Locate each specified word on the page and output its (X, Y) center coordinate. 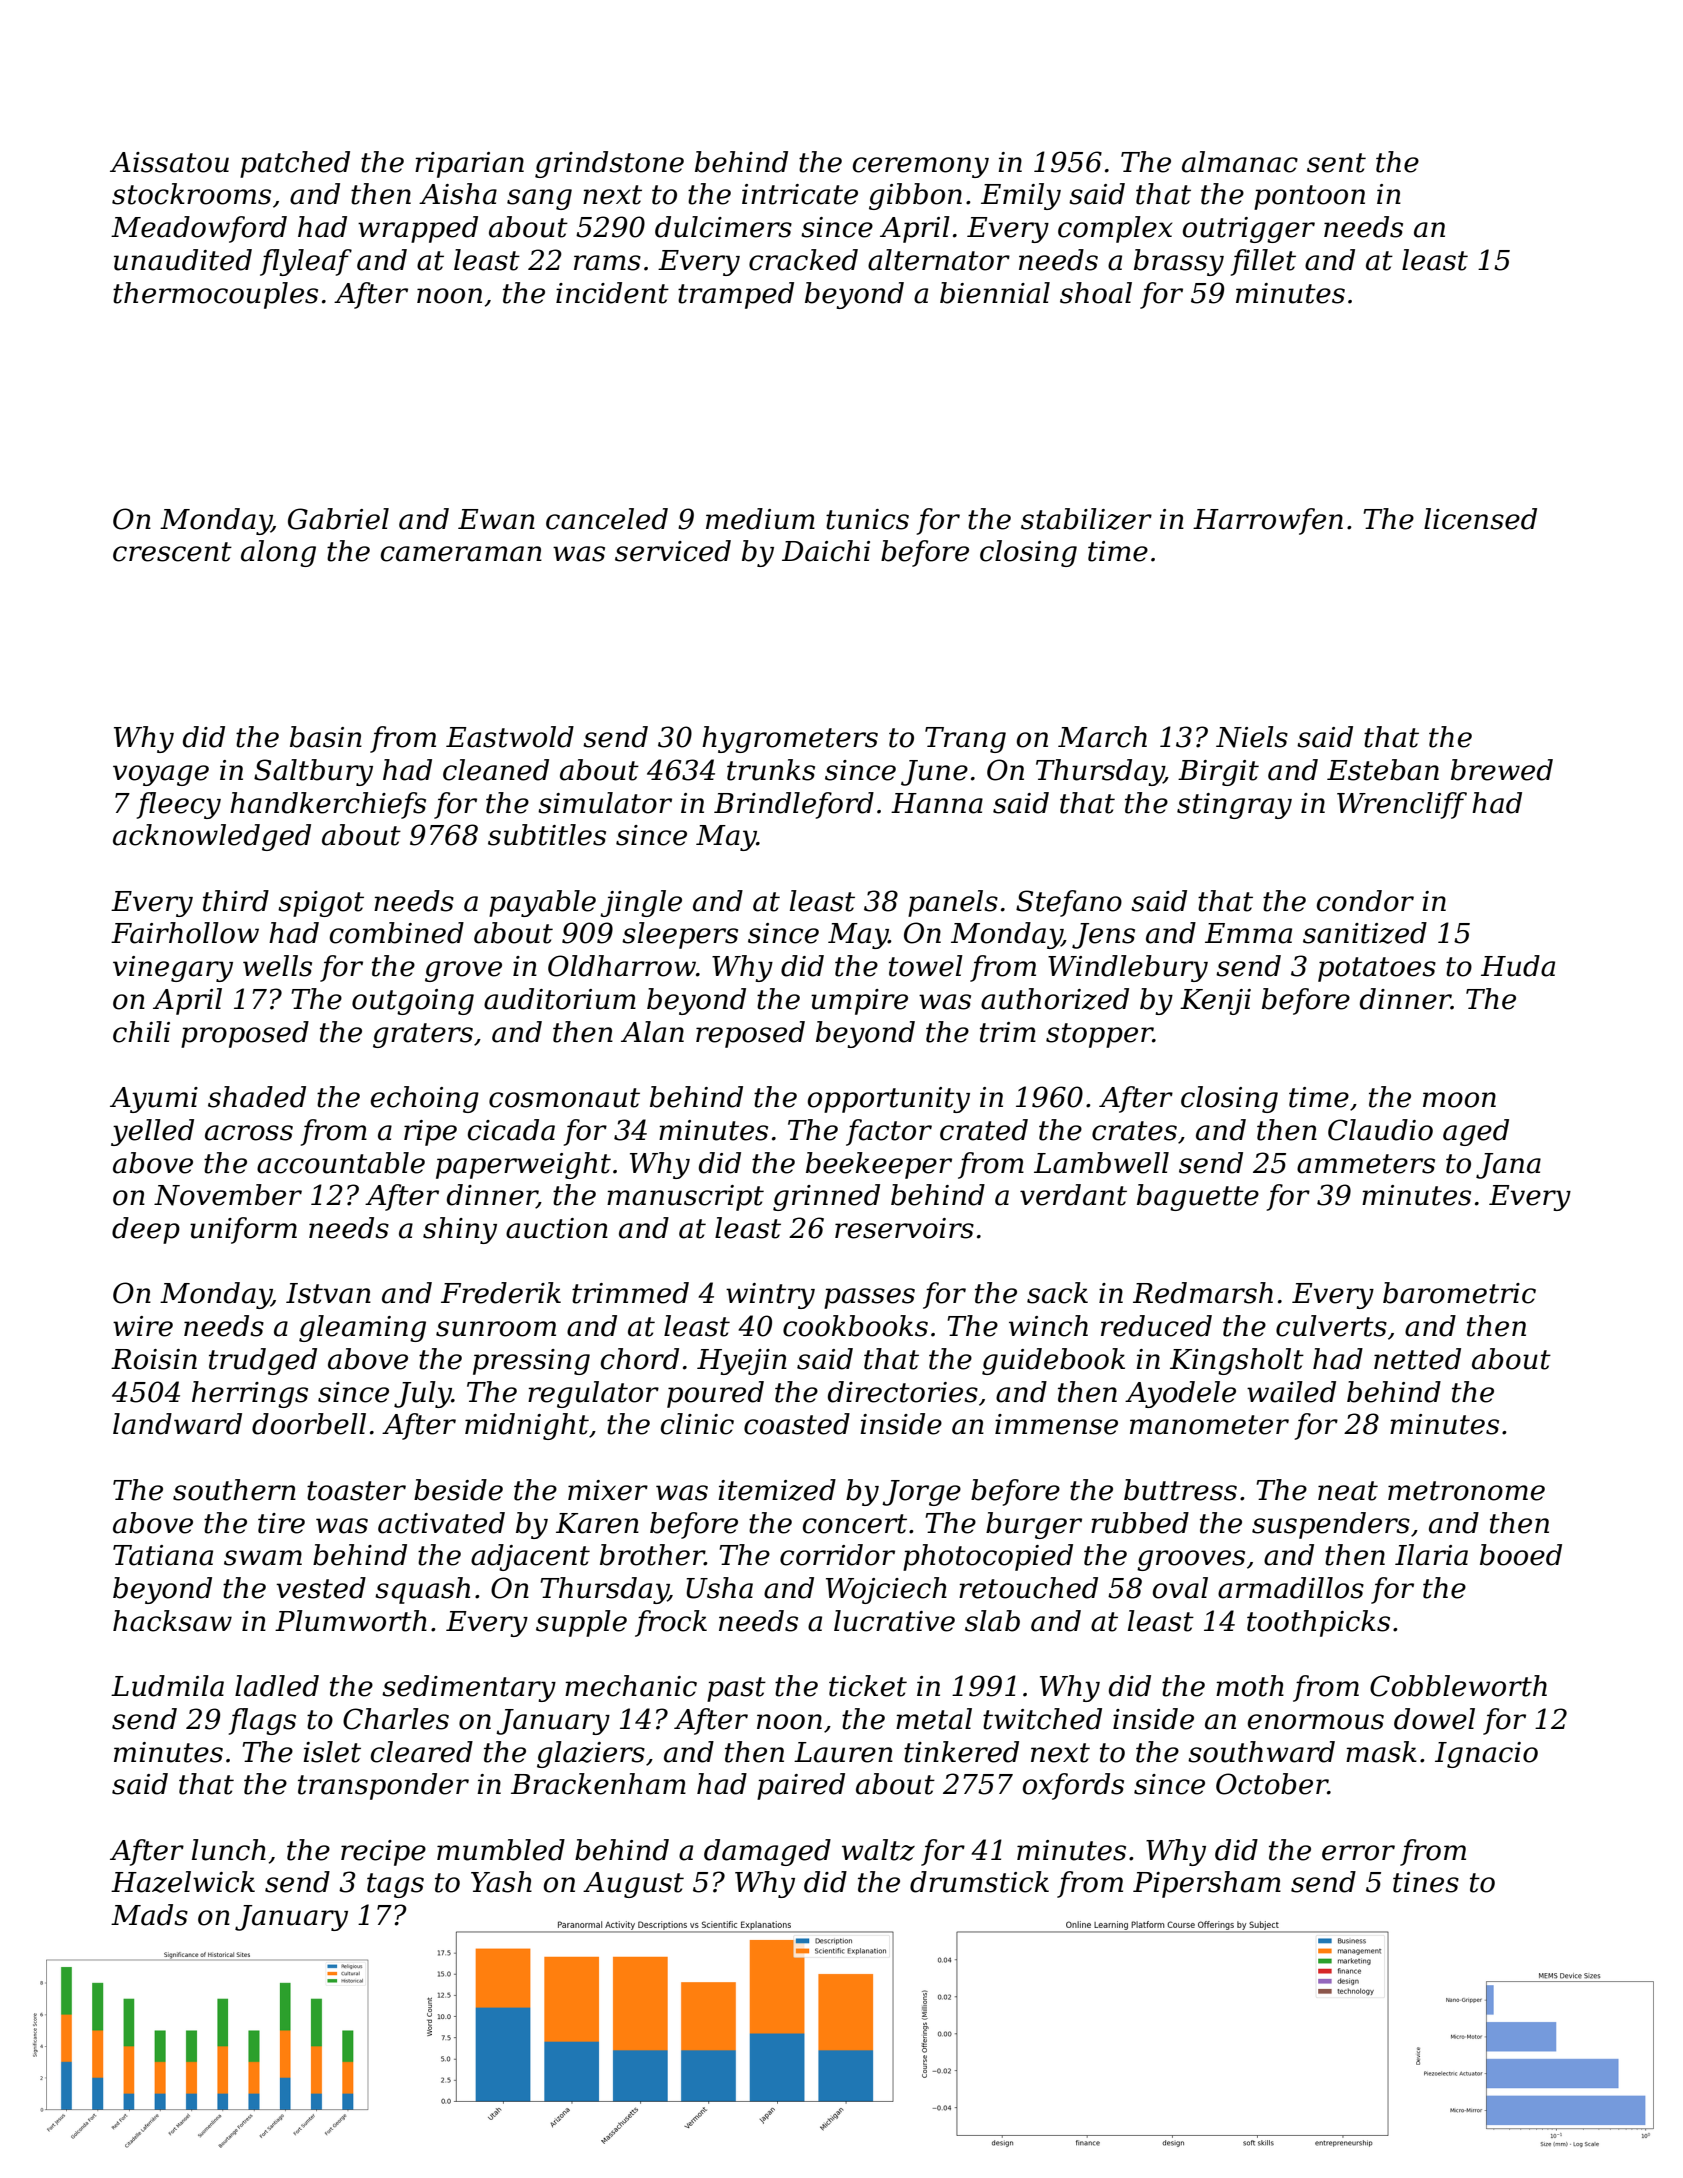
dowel (1434, 1719)
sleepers (680, 935)
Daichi (826, 551)
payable (542, 903)
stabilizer (1086, 519)
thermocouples (215, 295)
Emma (1248, 933)
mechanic (631, 1686)
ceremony (921, 167)
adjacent (530, 1557)
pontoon (1309, 197)
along (278, 553)
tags (395, 1885)
